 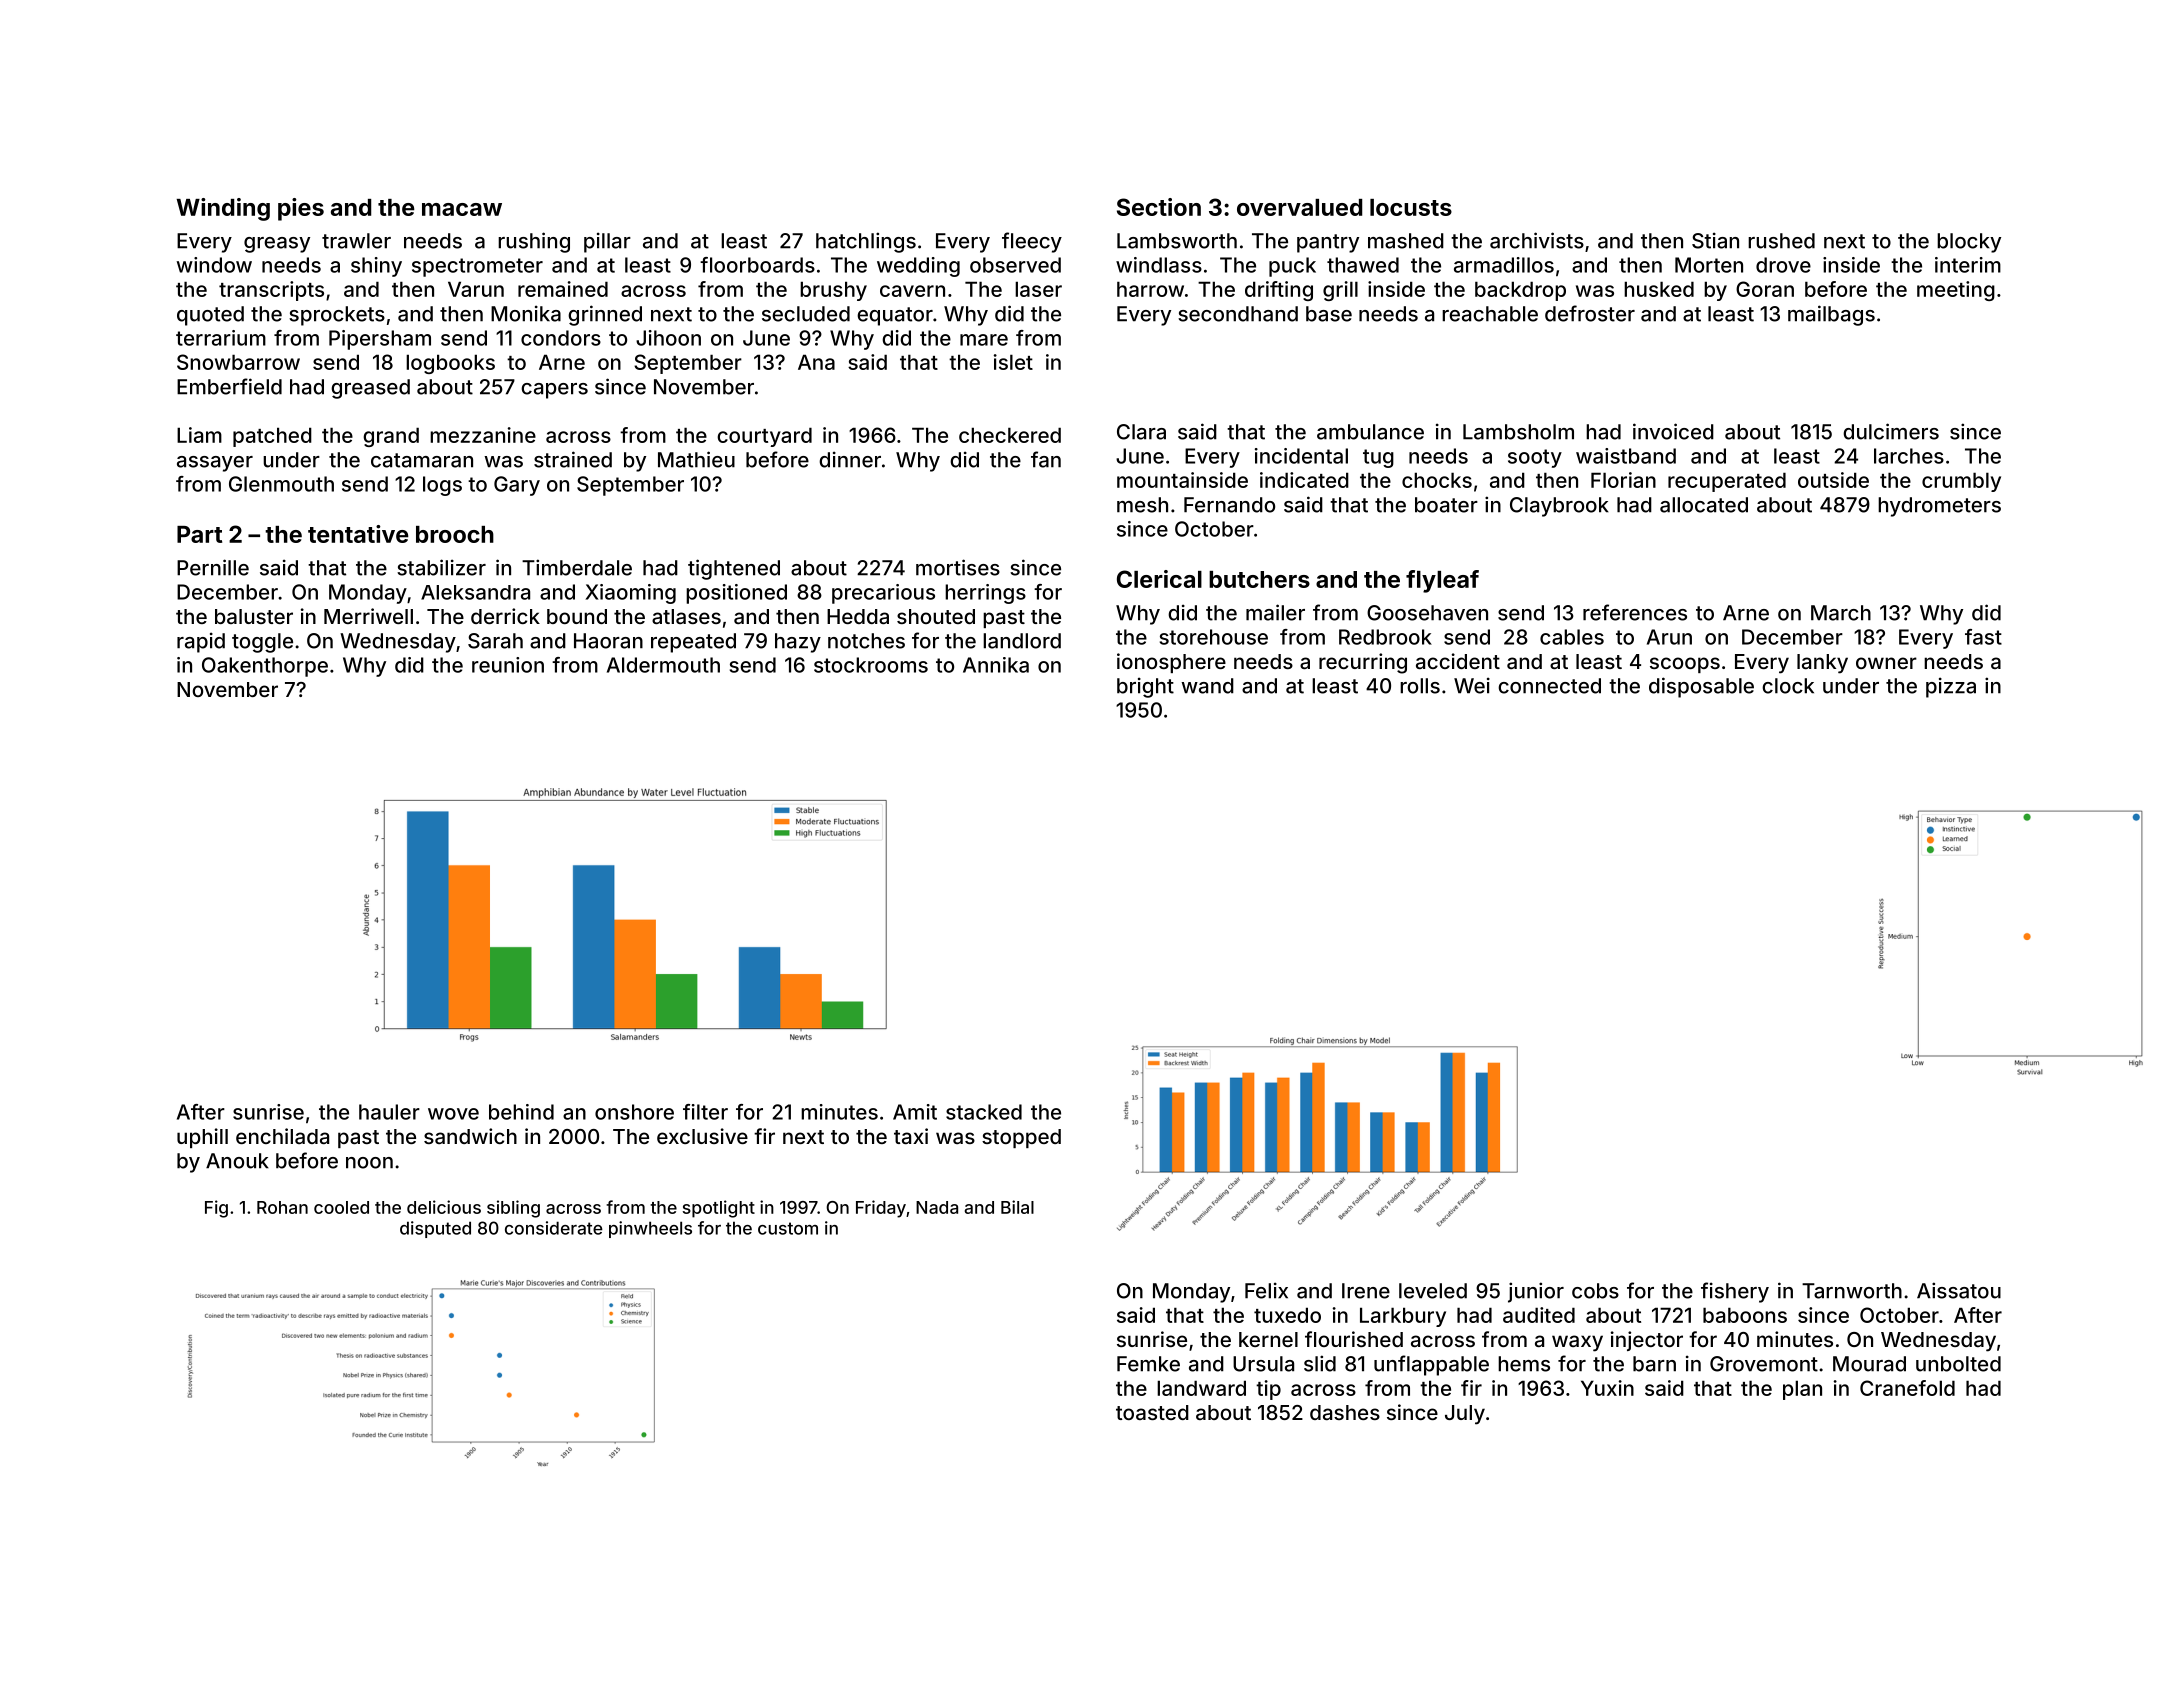 I want to click on stacked, so click(x=984, y=1112).
